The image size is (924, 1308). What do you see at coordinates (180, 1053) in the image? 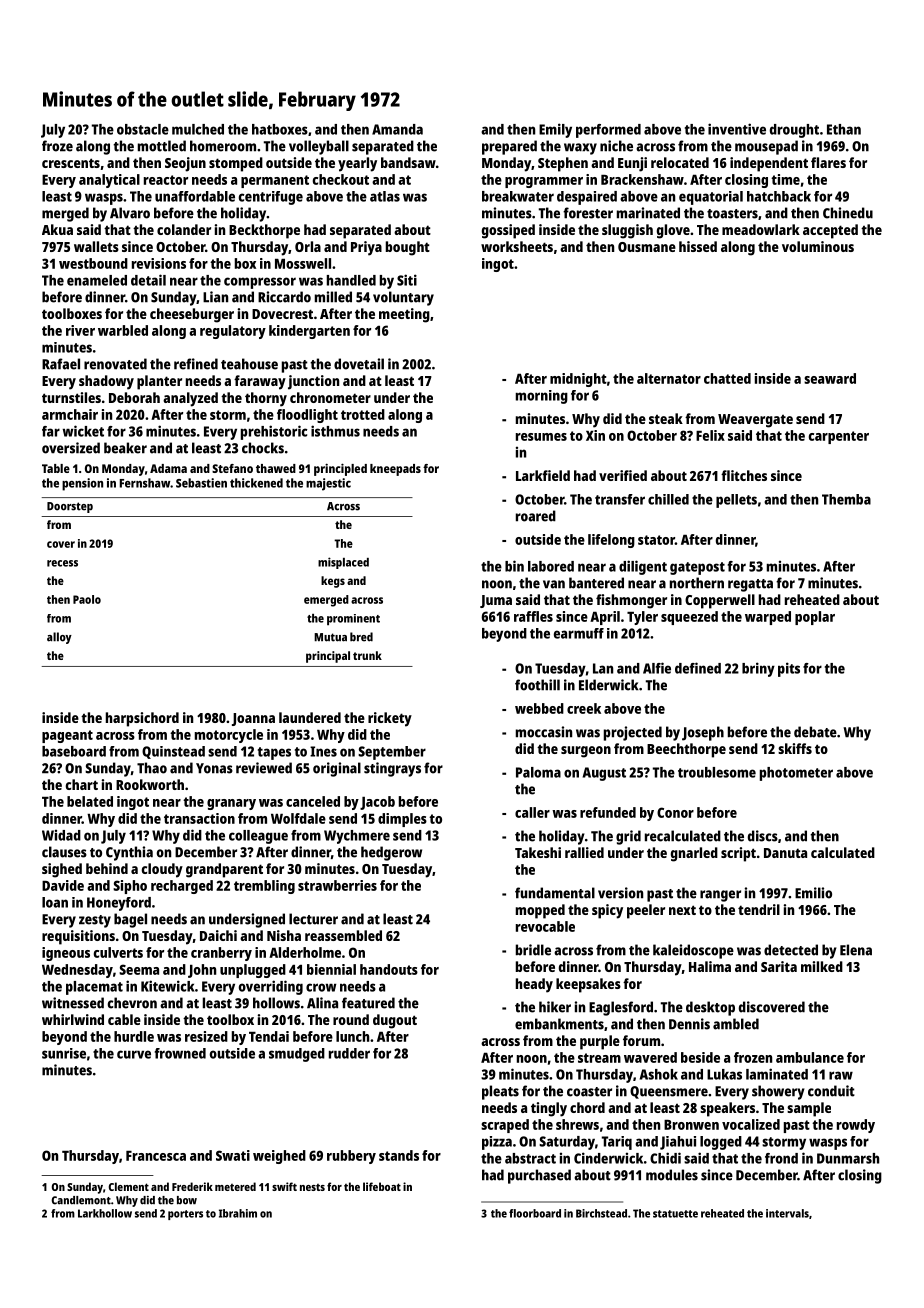
I see `frowned` at bounding box center [180, 1053].
